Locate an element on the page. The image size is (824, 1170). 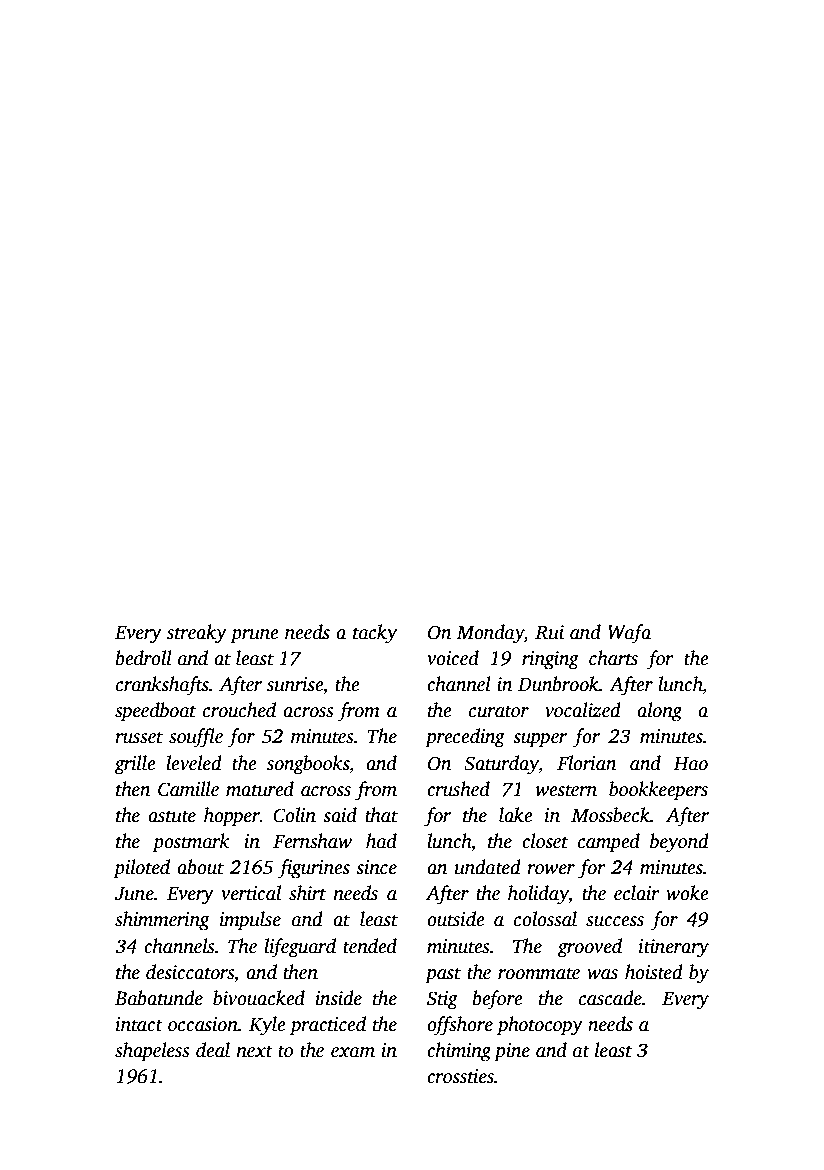
tacky is located at coordinates (375, 634).
